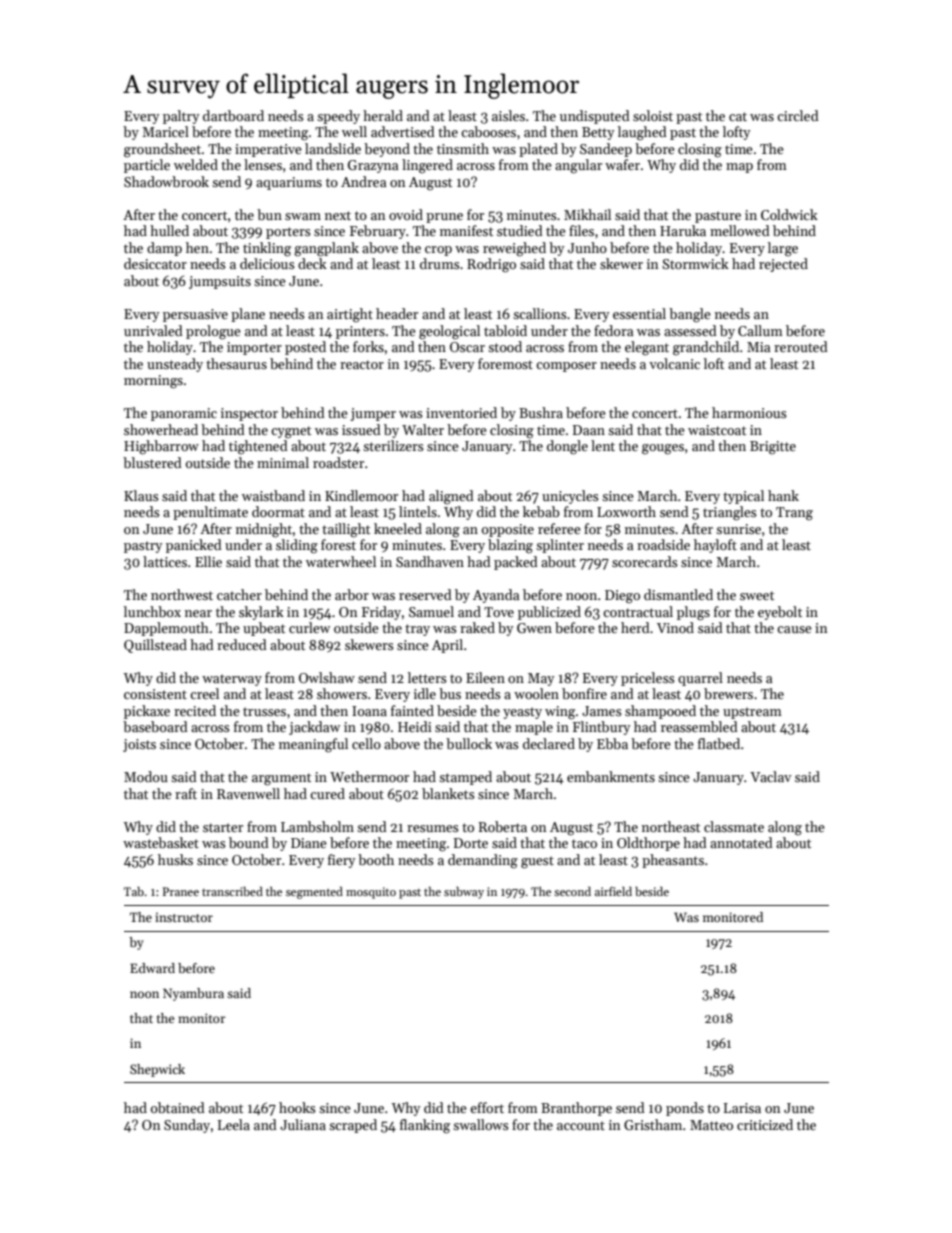  I want to click on harmonious, so click(749, 412).
